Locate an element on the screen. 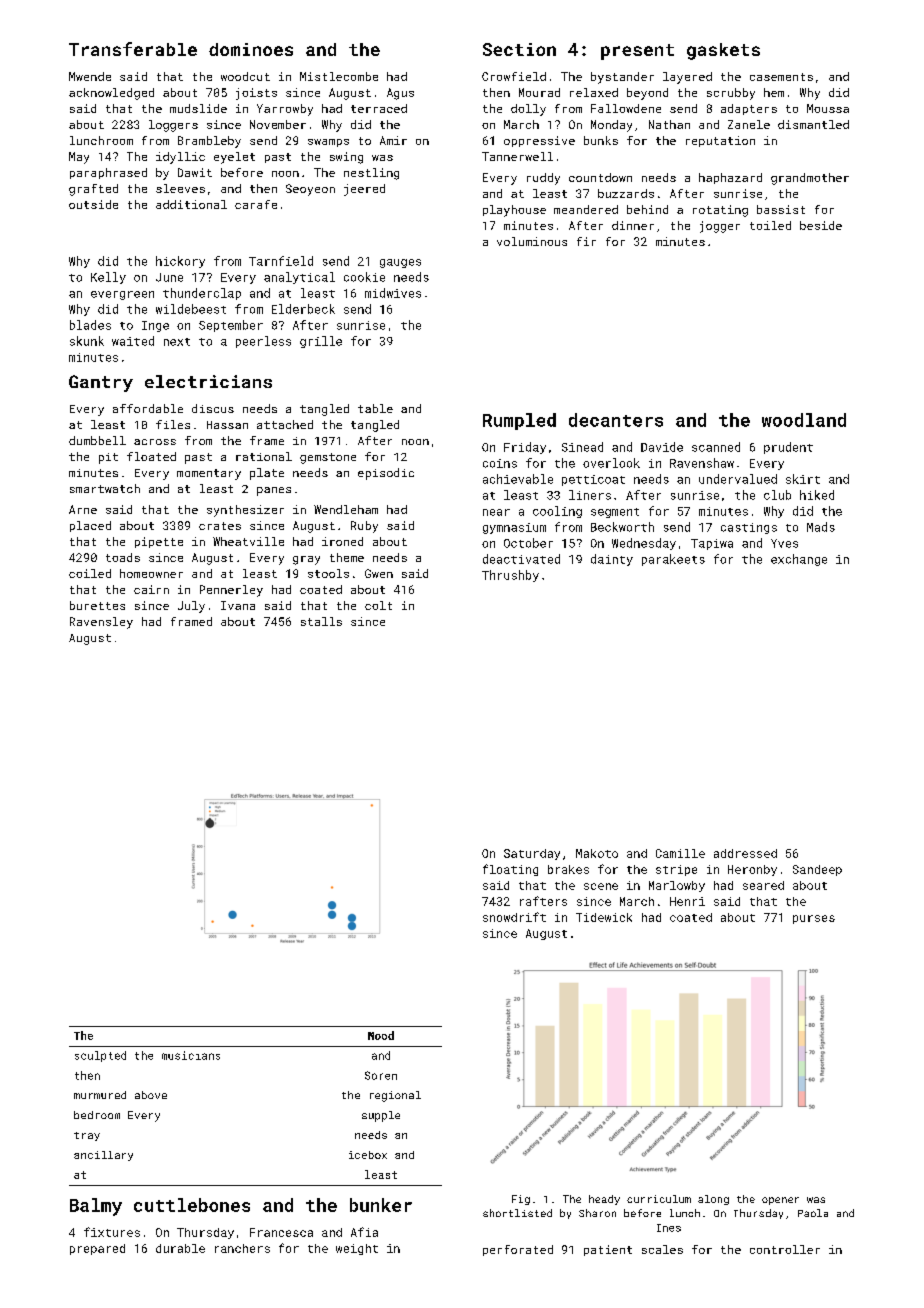  midwives is located at coordinates (393, 293).
